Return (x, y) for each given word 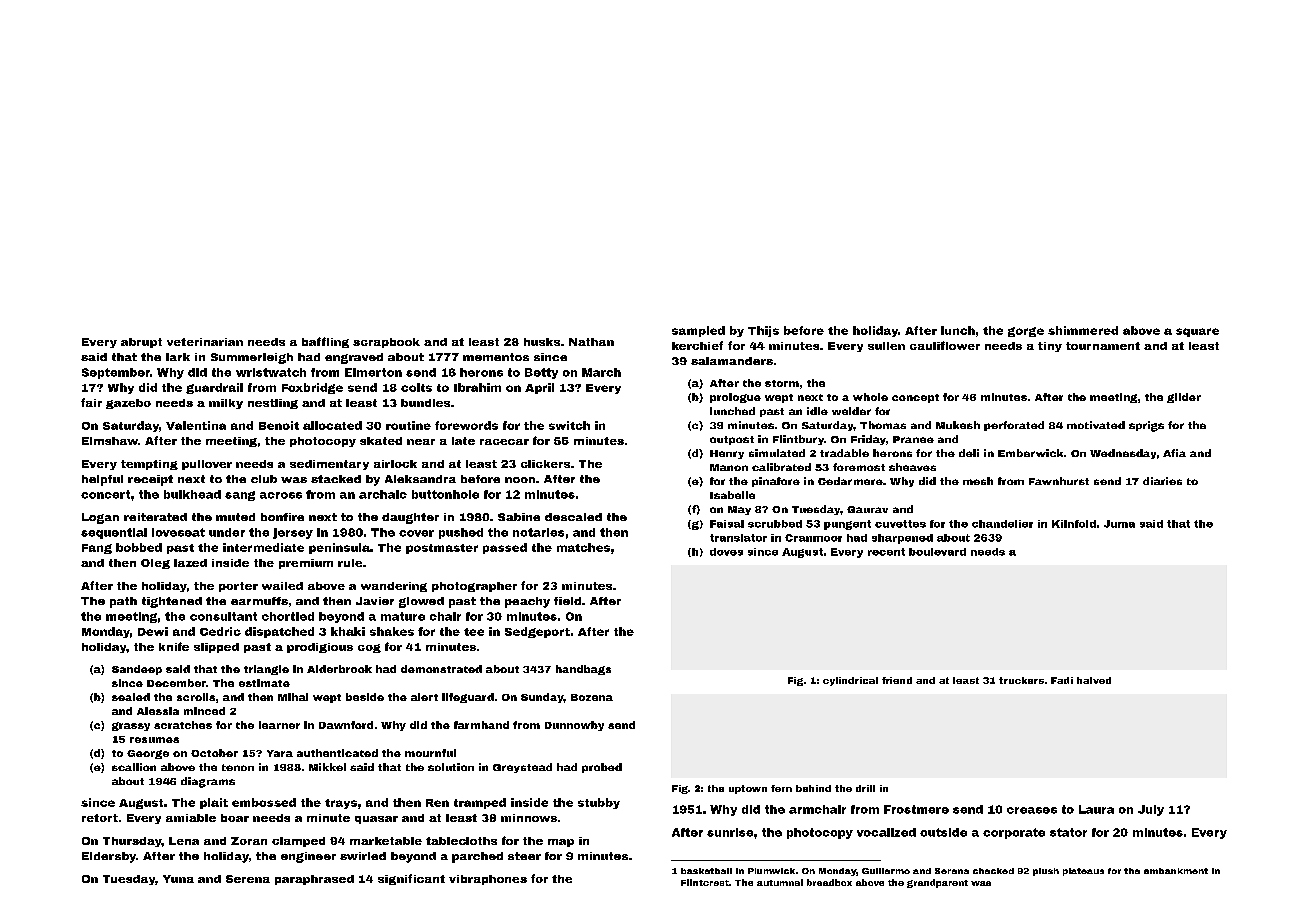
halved (1094, 680)
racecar (504, 442)
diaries (1162, 481)
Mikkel (327, 767)
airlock (395, 464)
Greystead (522, 768)
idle (817, 411)
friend (897, 680)
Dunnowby (574, 726)
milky (226, 404)
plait (214, 803)
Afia (1174, 453)
